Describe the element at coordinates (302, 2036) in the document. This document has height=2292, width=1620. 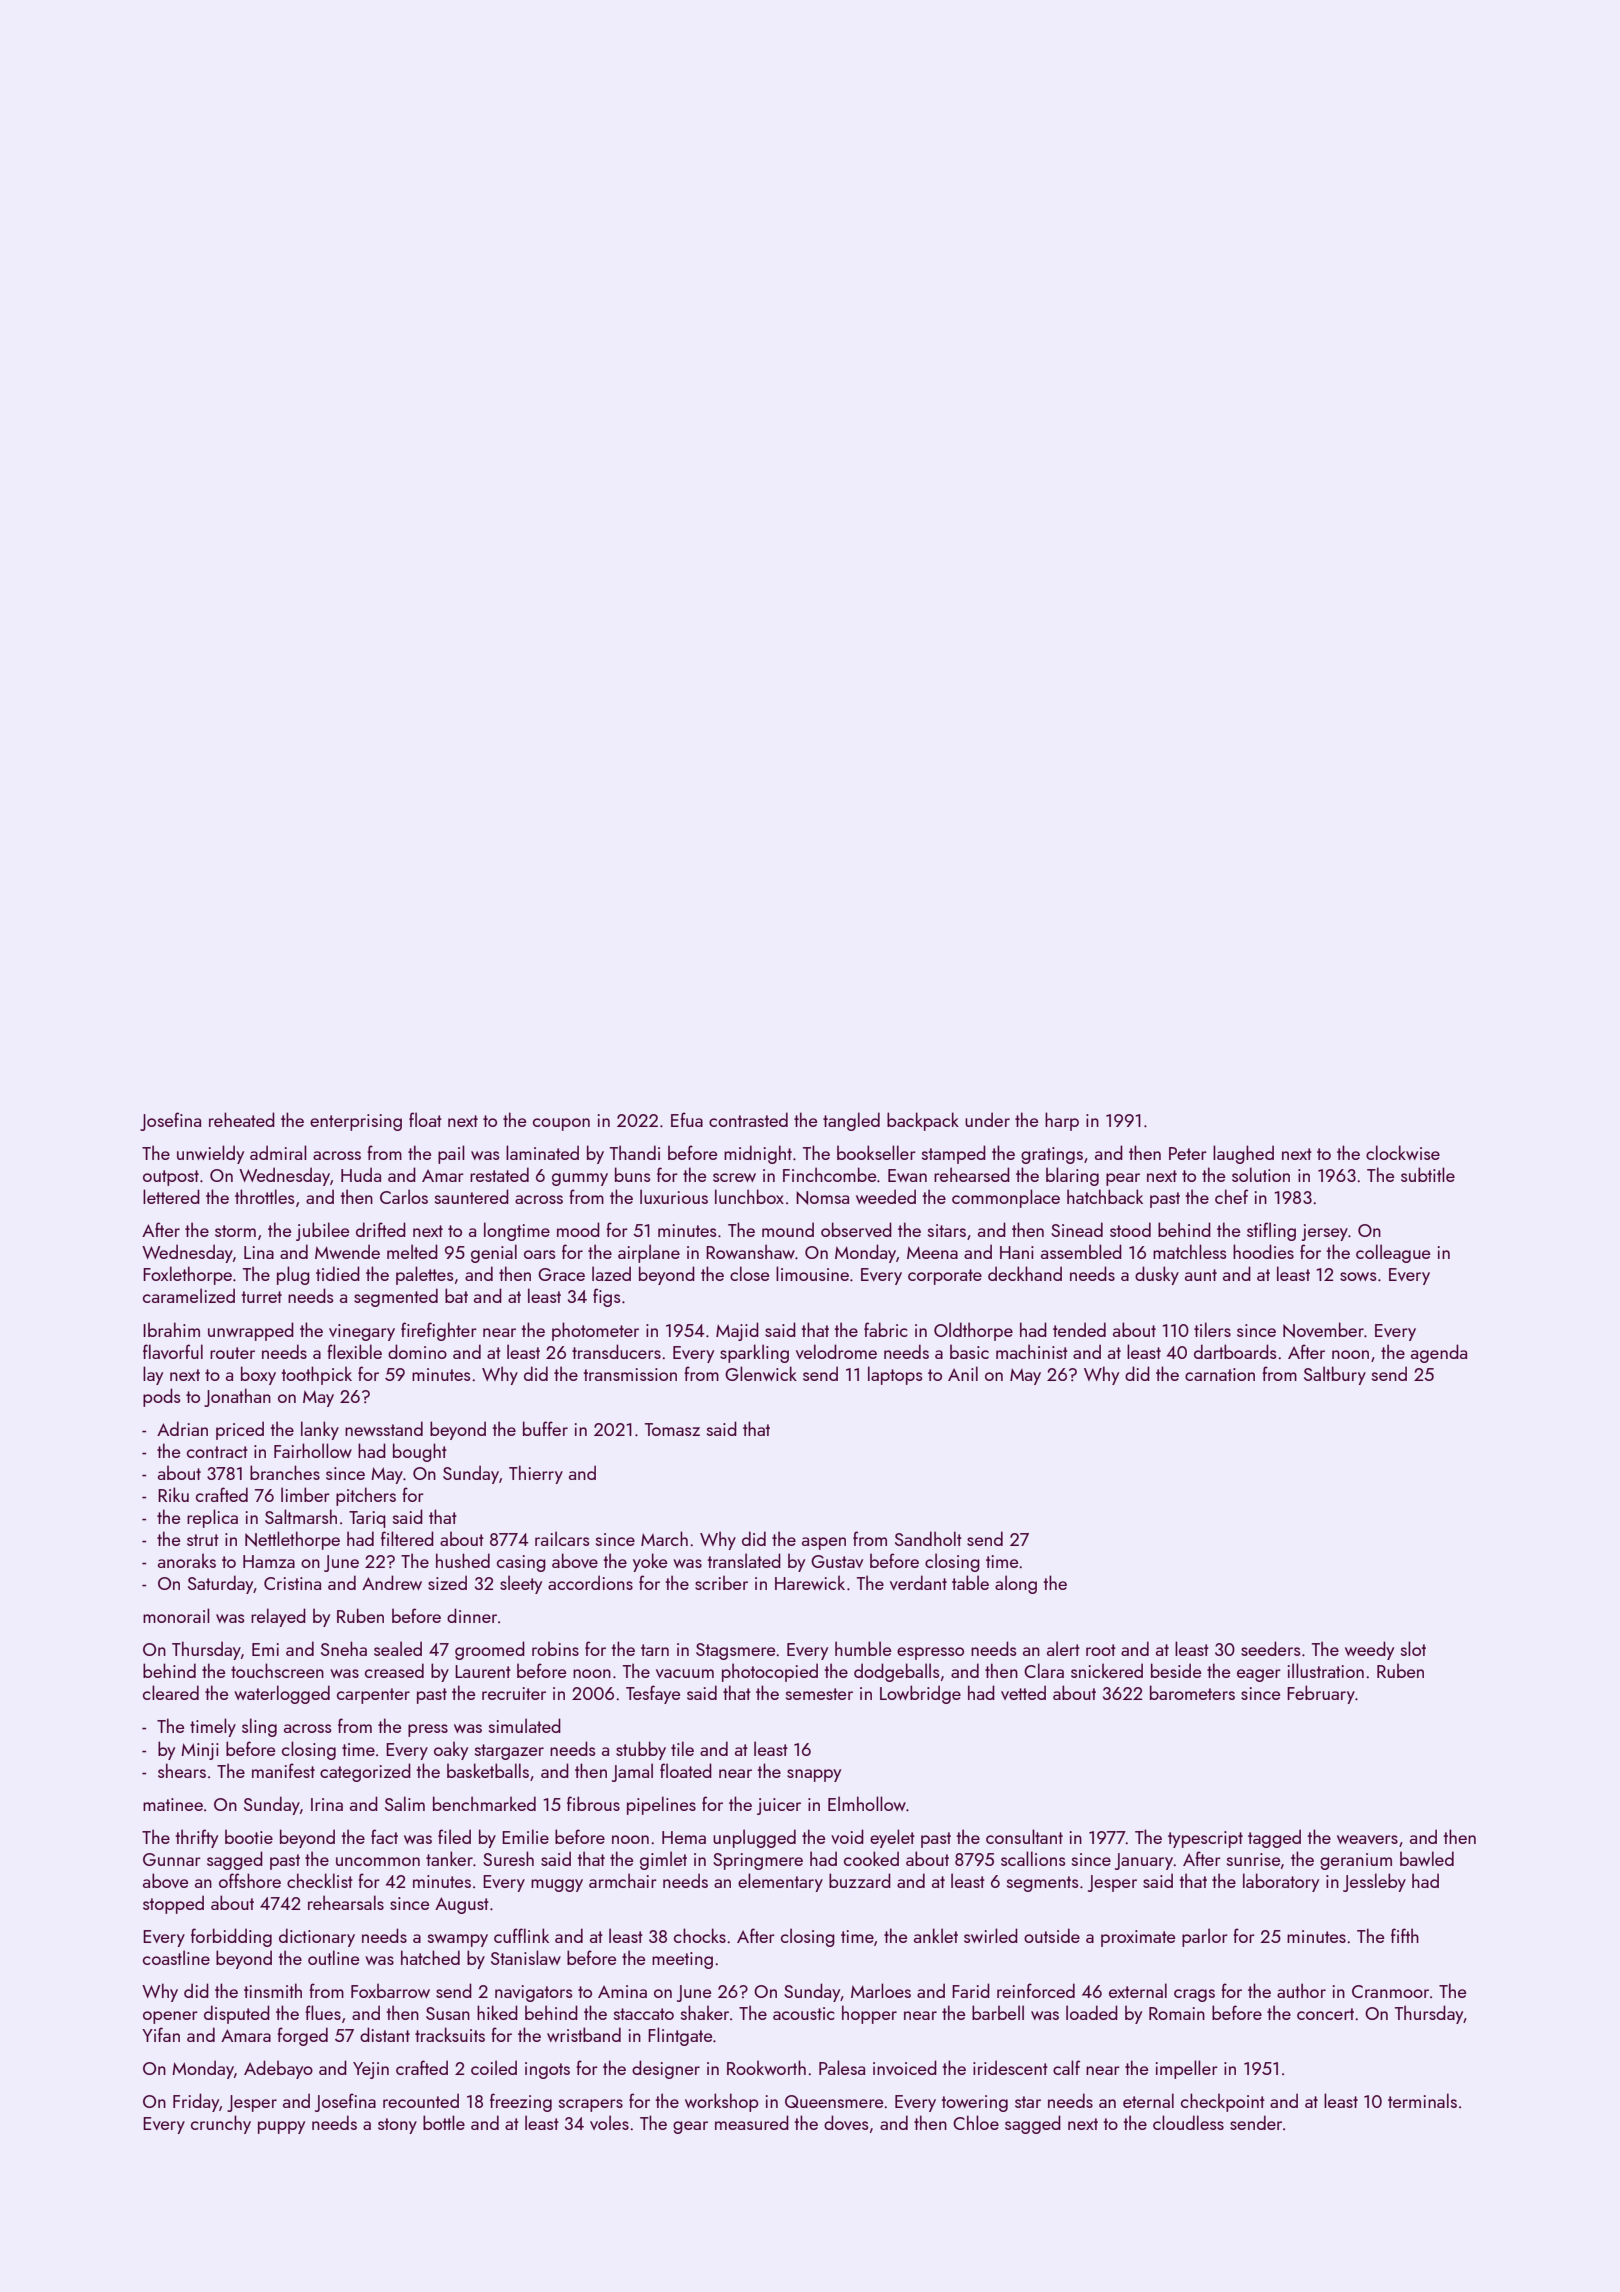
I see `forged` at that location.
